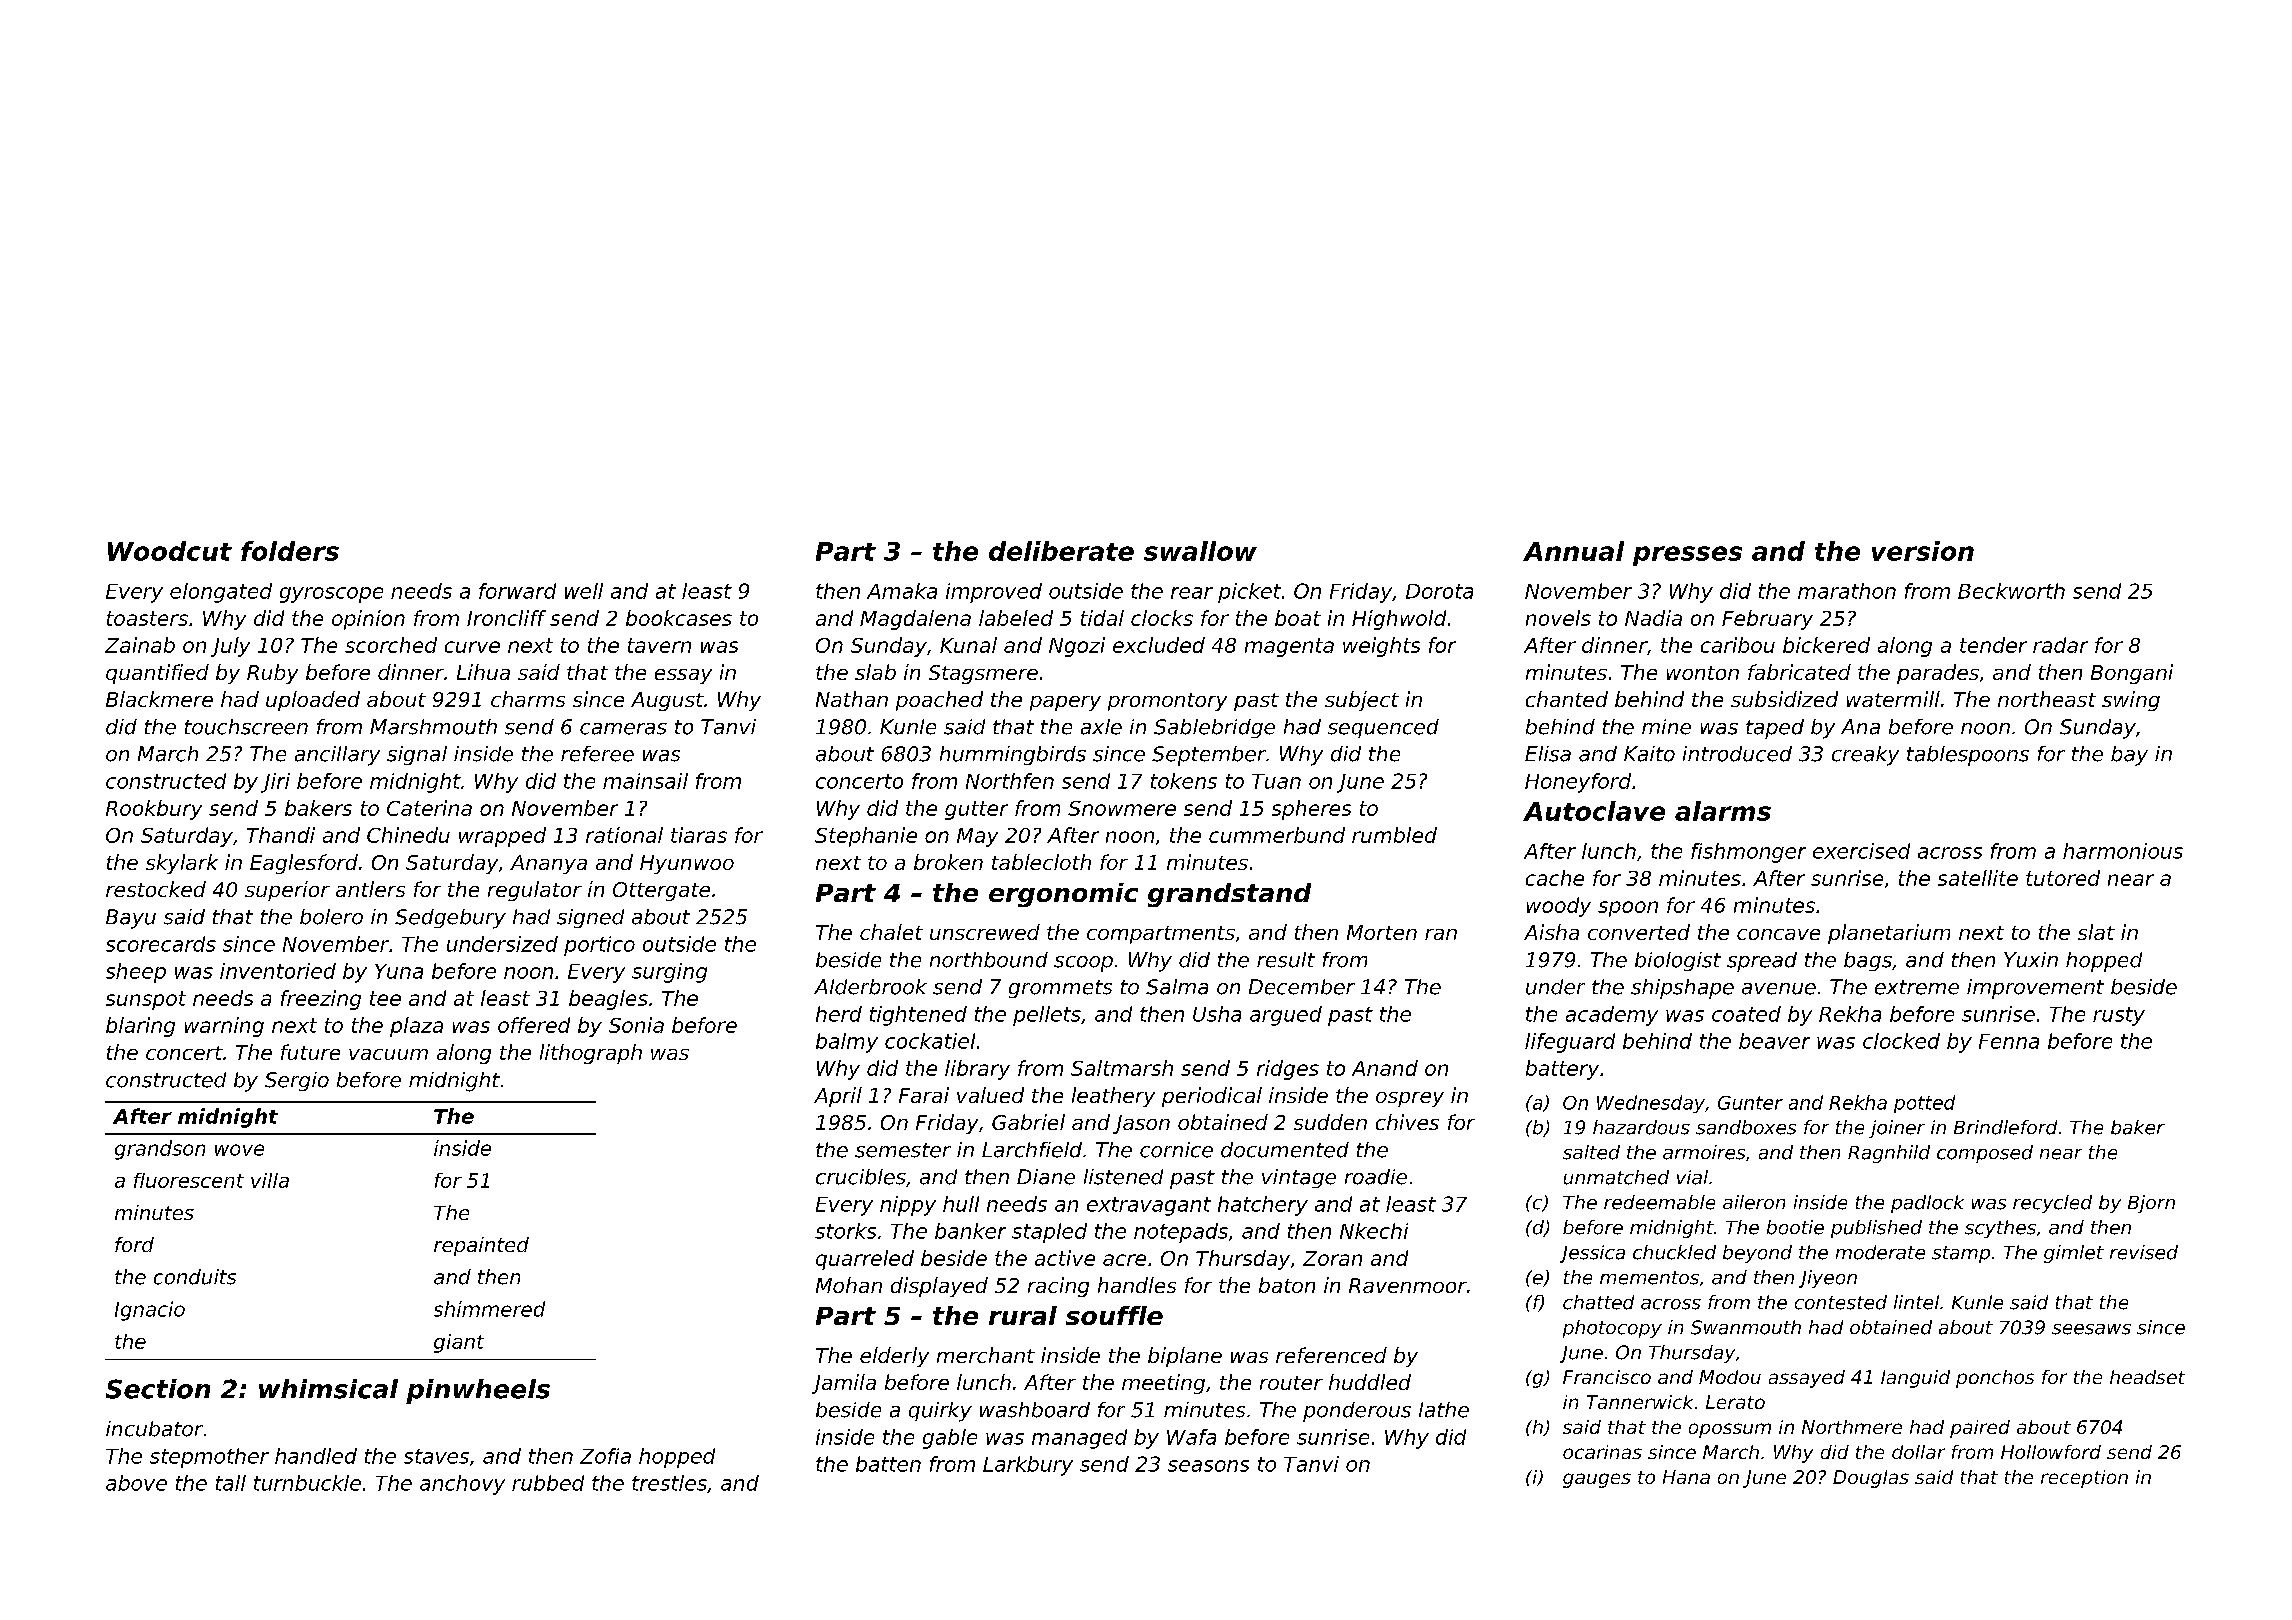 The image size is (2292, 1620). Describe the element at coordinates (160, 1150) in the screenshot. I see `grandson` at that location.
